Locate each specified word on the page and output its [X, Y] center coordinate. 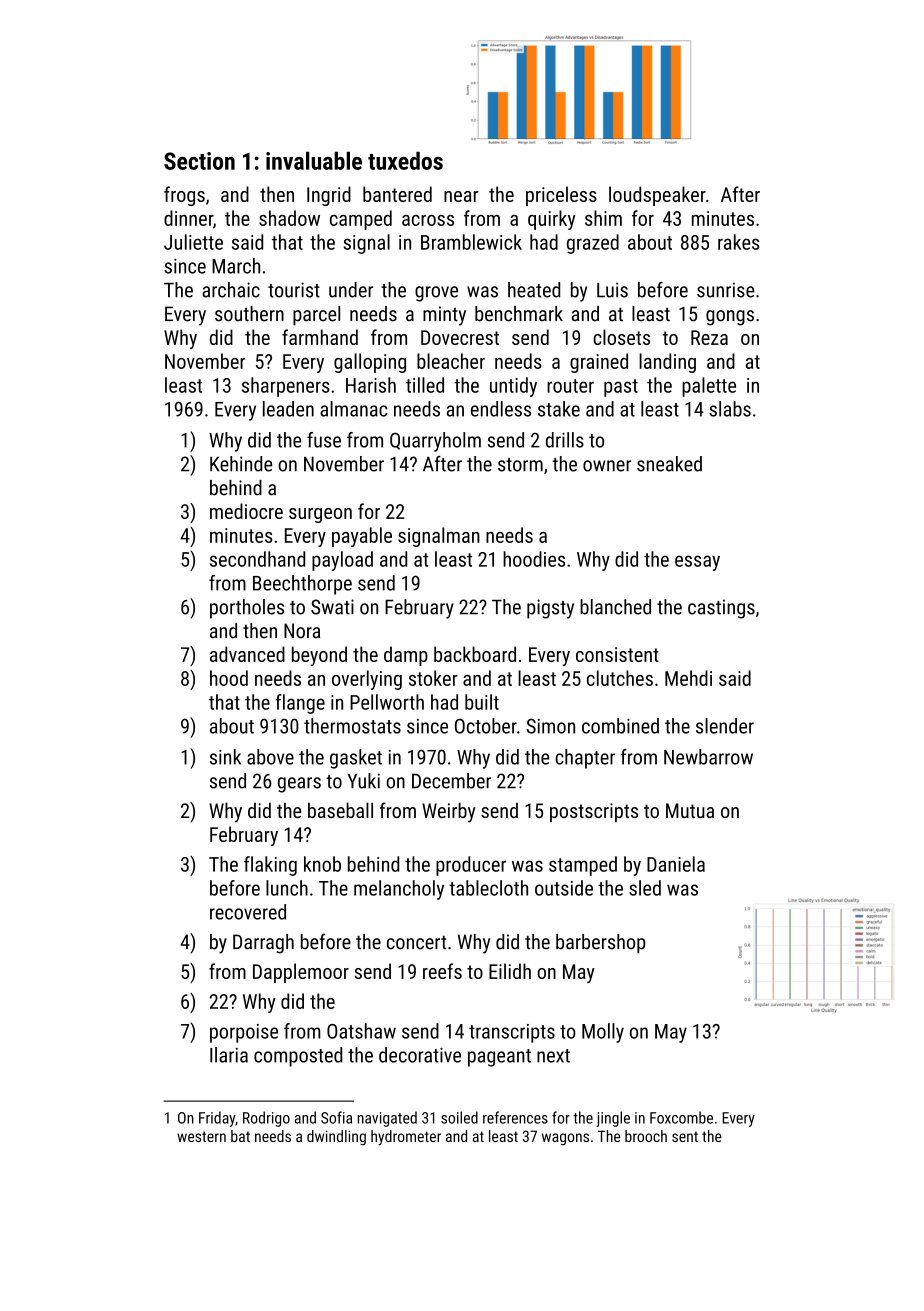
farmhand [320, 337]
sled [645, 888]
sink [225, 757]
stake [559, 409]
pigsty [550, 609]
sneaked [669, 464]
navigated [387, 1119]
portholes [247, 609]
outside [564, 888]
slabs [730, 409]
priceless [561, 196]
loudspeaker [657, 196]
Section [199, 161]
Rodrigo [266, 1119]
